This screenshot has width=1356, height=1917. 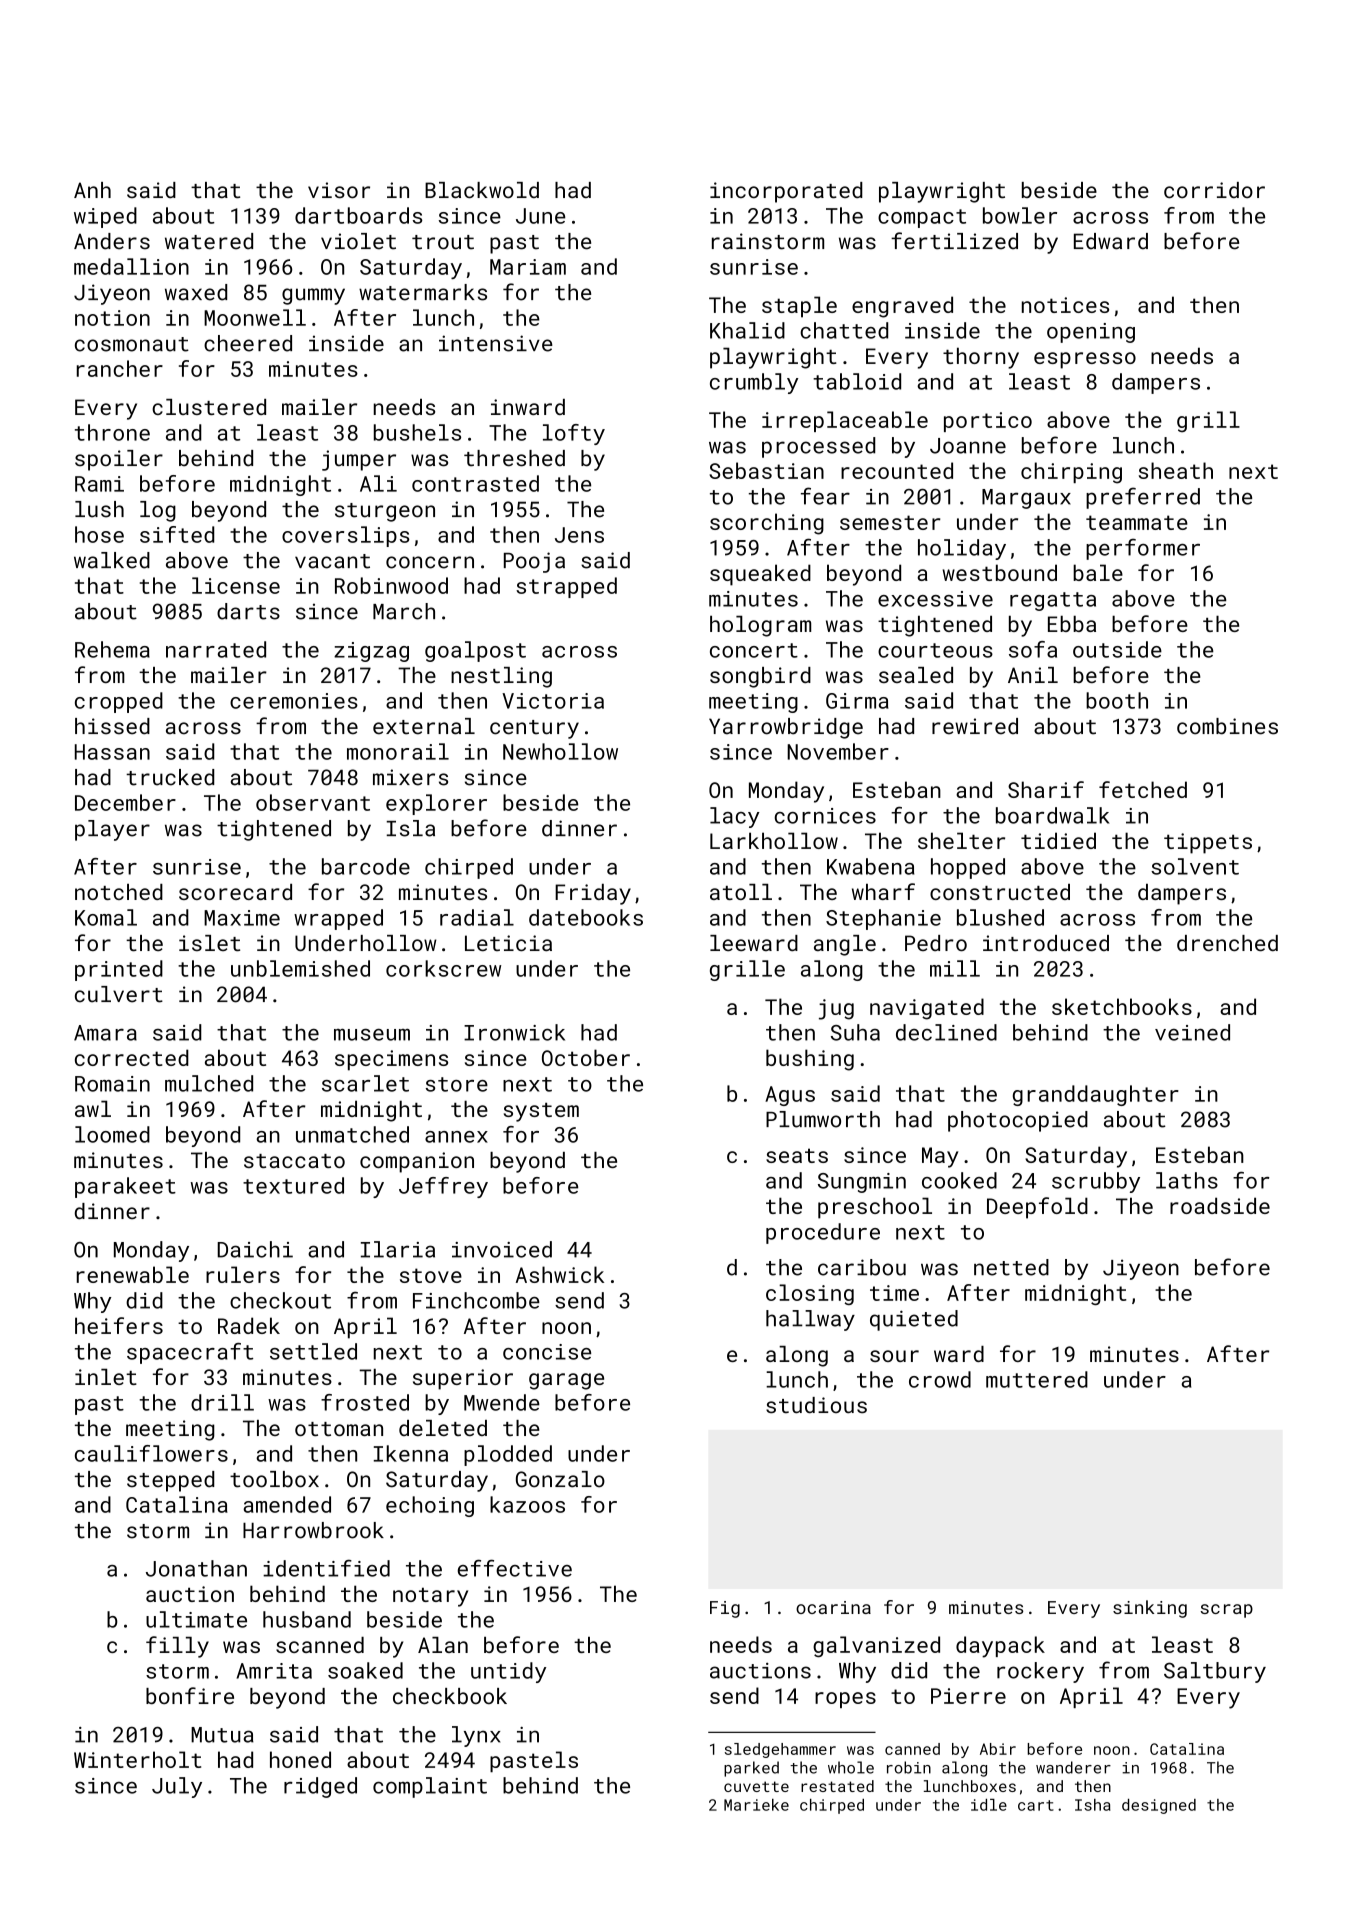 What do you see at coordinates (424, 726) in the screenshot?
I see `external` at bounding box center [424, 726].
